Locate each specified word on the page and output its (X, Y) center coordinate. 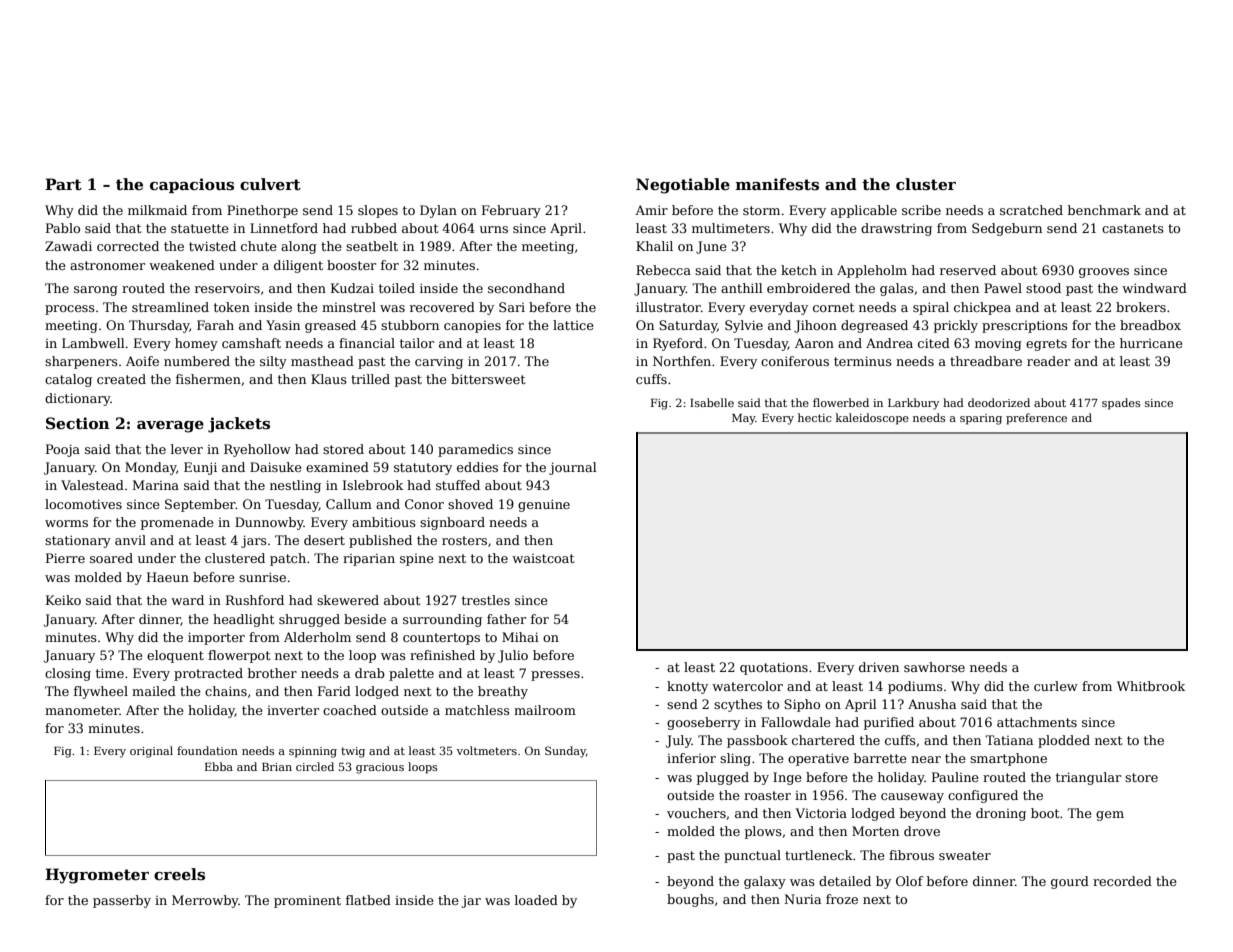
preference (1036, 419)
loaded (536, 900)
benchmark (1104, 210)
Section (78, 423)
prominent (307, 902)
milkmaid (157, 210)
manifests (777, 184)
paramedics (475, 450)
